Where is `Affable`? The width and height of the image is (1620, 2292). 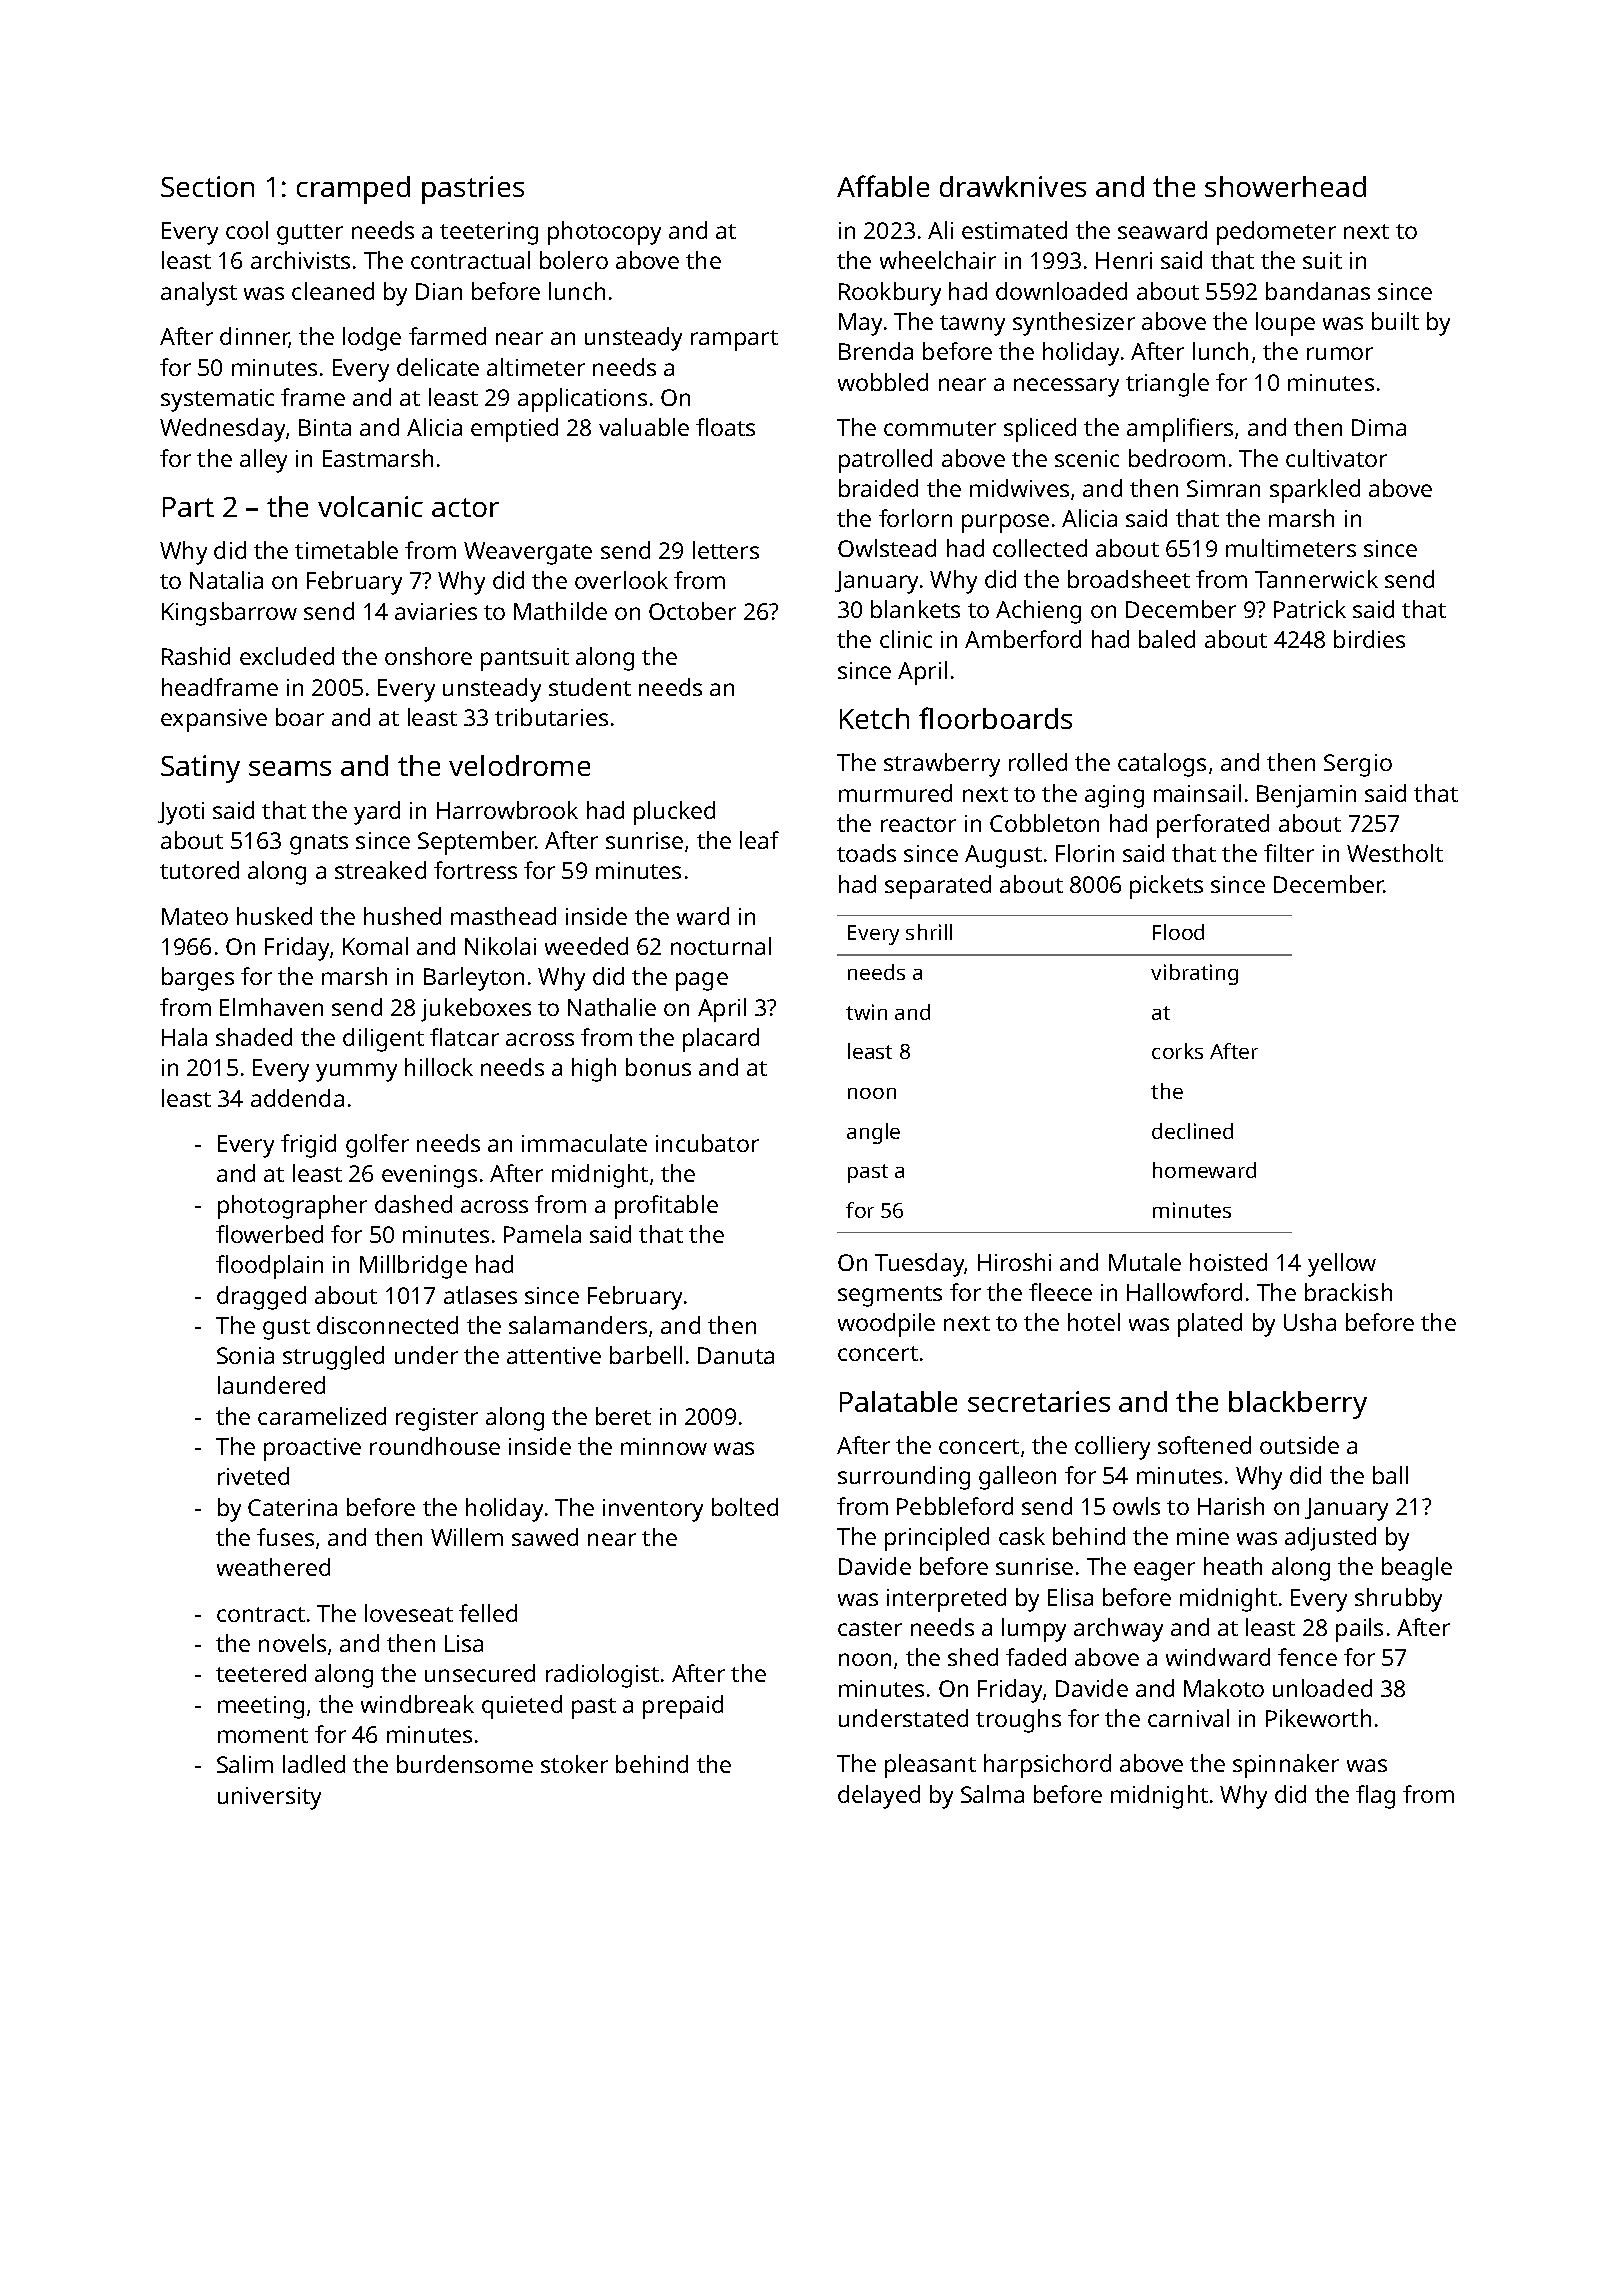 Affable is located at coordinates (883, 186).
